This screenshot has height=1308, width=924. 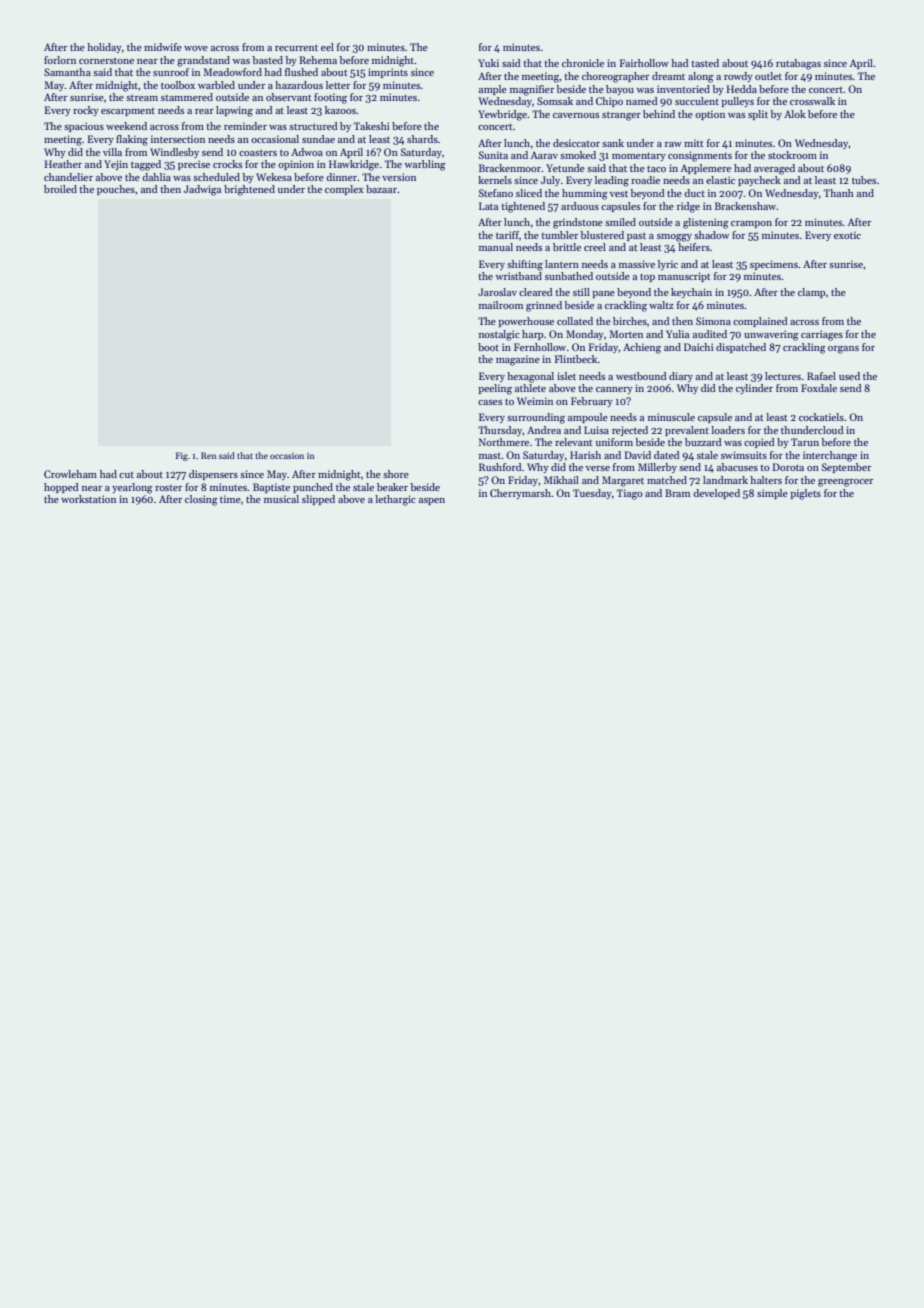 What do you see at coordinates (843, 350) in the screenshot?
I see `organs` at bounding box center [843, 350].
